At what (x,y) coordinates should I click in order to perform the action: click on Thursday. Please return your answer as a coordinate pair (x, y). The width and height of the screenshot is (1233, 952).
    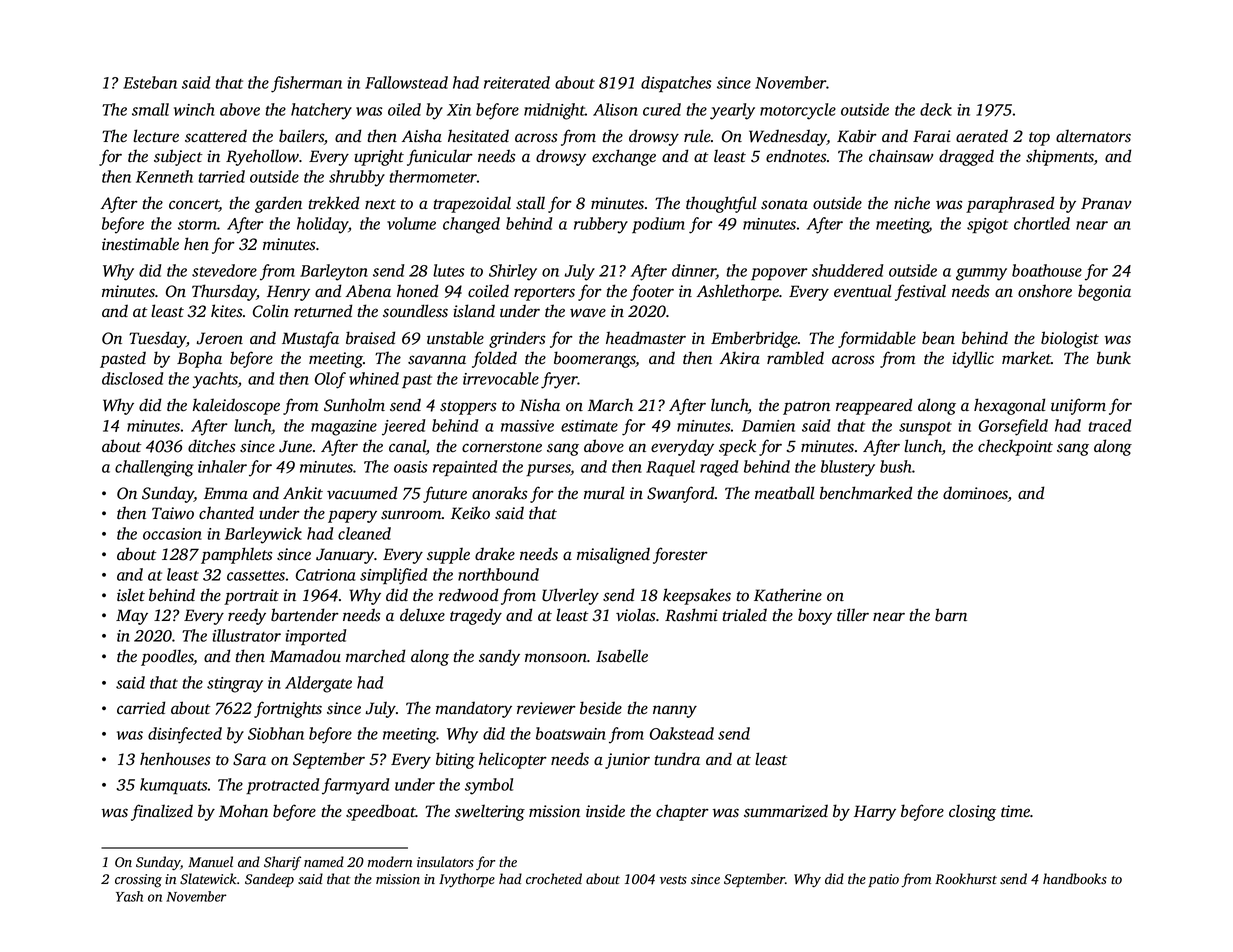
    Looking at the image, I should click on (224, 292).
